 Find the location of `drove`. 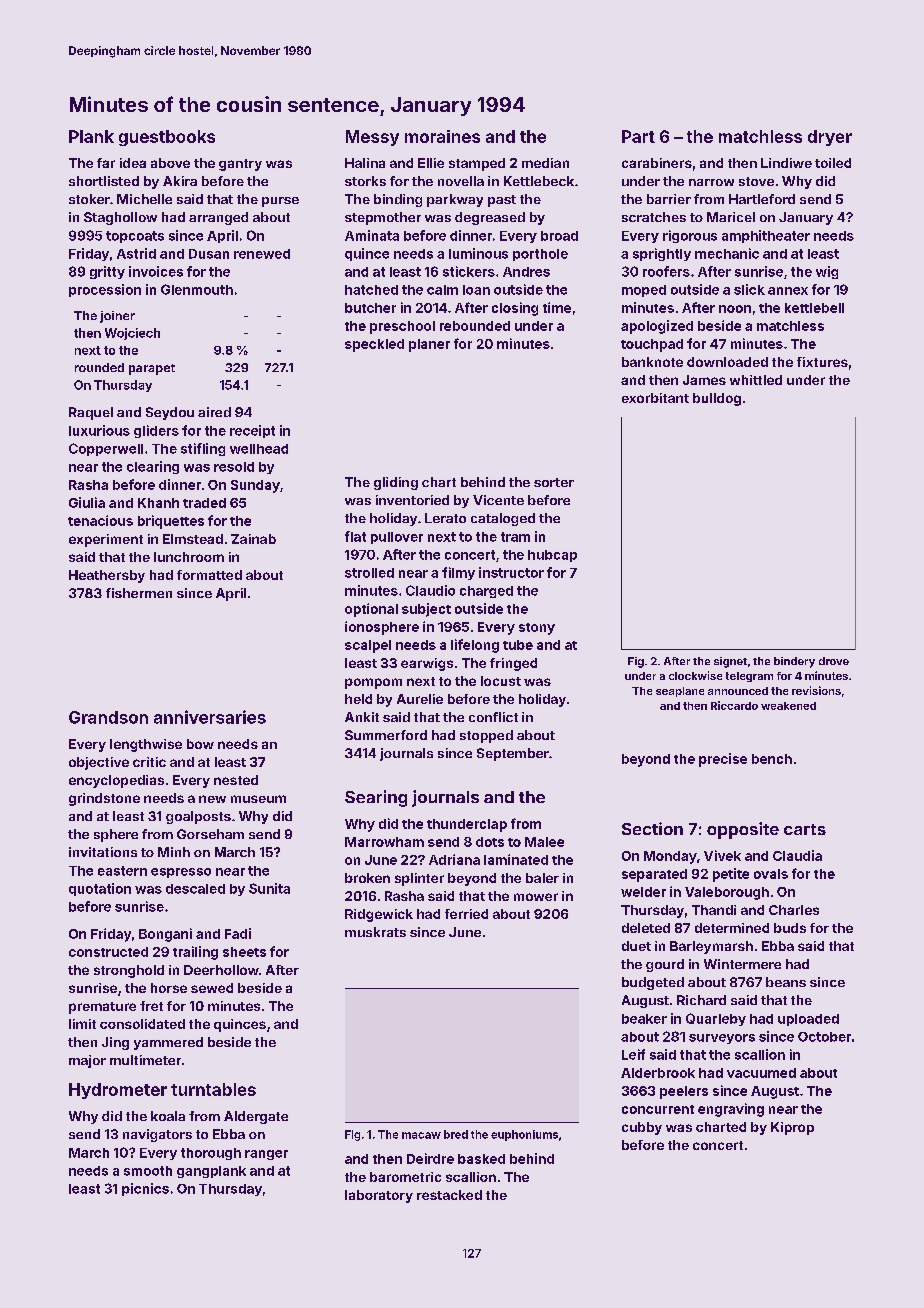

drove is located at coordinates (834, 661).
